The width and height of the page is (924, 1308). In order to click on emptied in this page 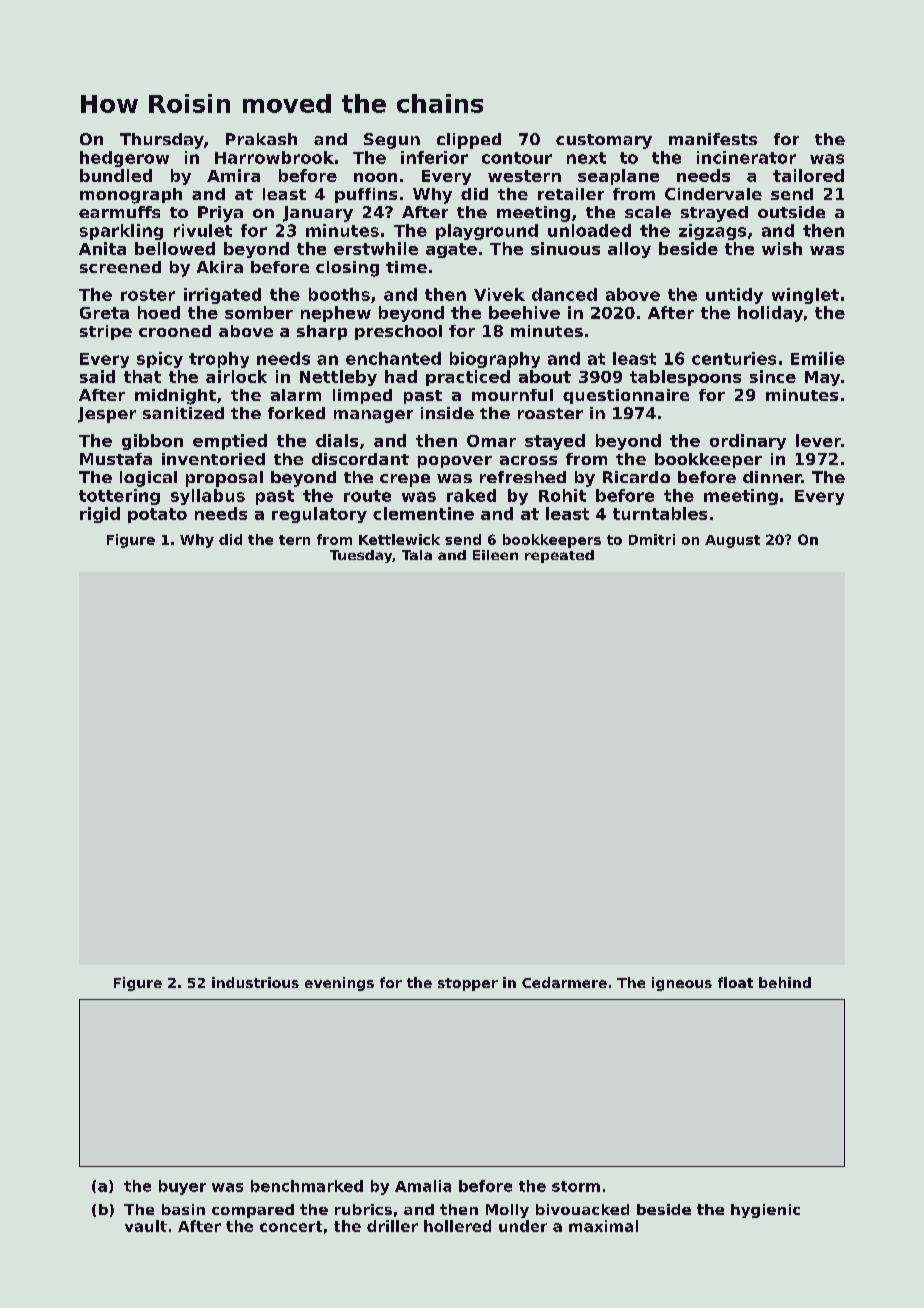, I will do `click(230, 442)`.
